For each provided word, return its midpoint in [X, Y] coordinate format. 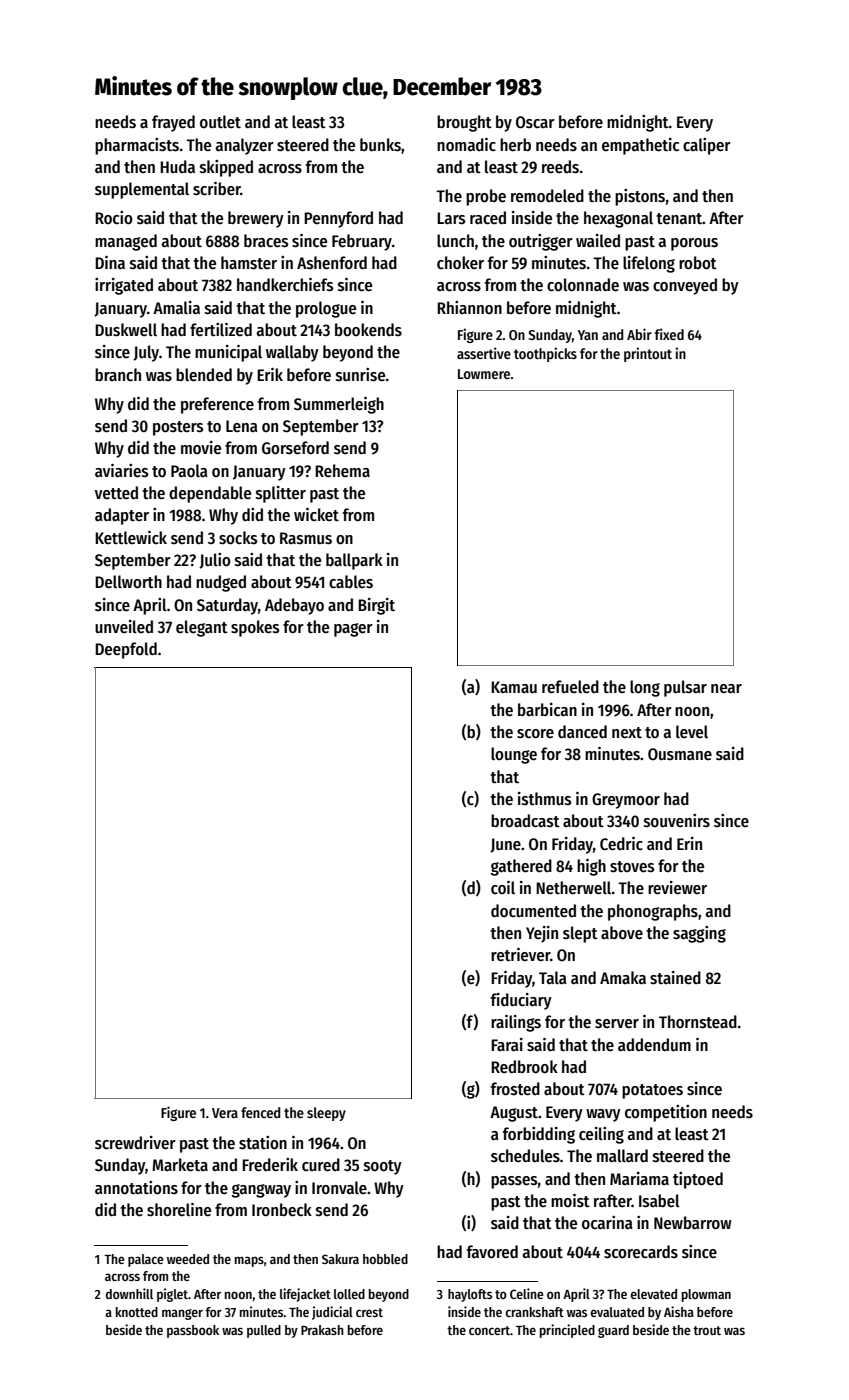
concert [489, 1330]
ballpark [354, 561]
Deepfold [126, 650]
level [692, 732]
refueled [570, 687]
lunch [455, 241]
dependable [210, 494]
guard [613, 1331]
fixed [669, 334]
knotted [137, 1312]
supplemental [142, 190]
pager [353, 630]
